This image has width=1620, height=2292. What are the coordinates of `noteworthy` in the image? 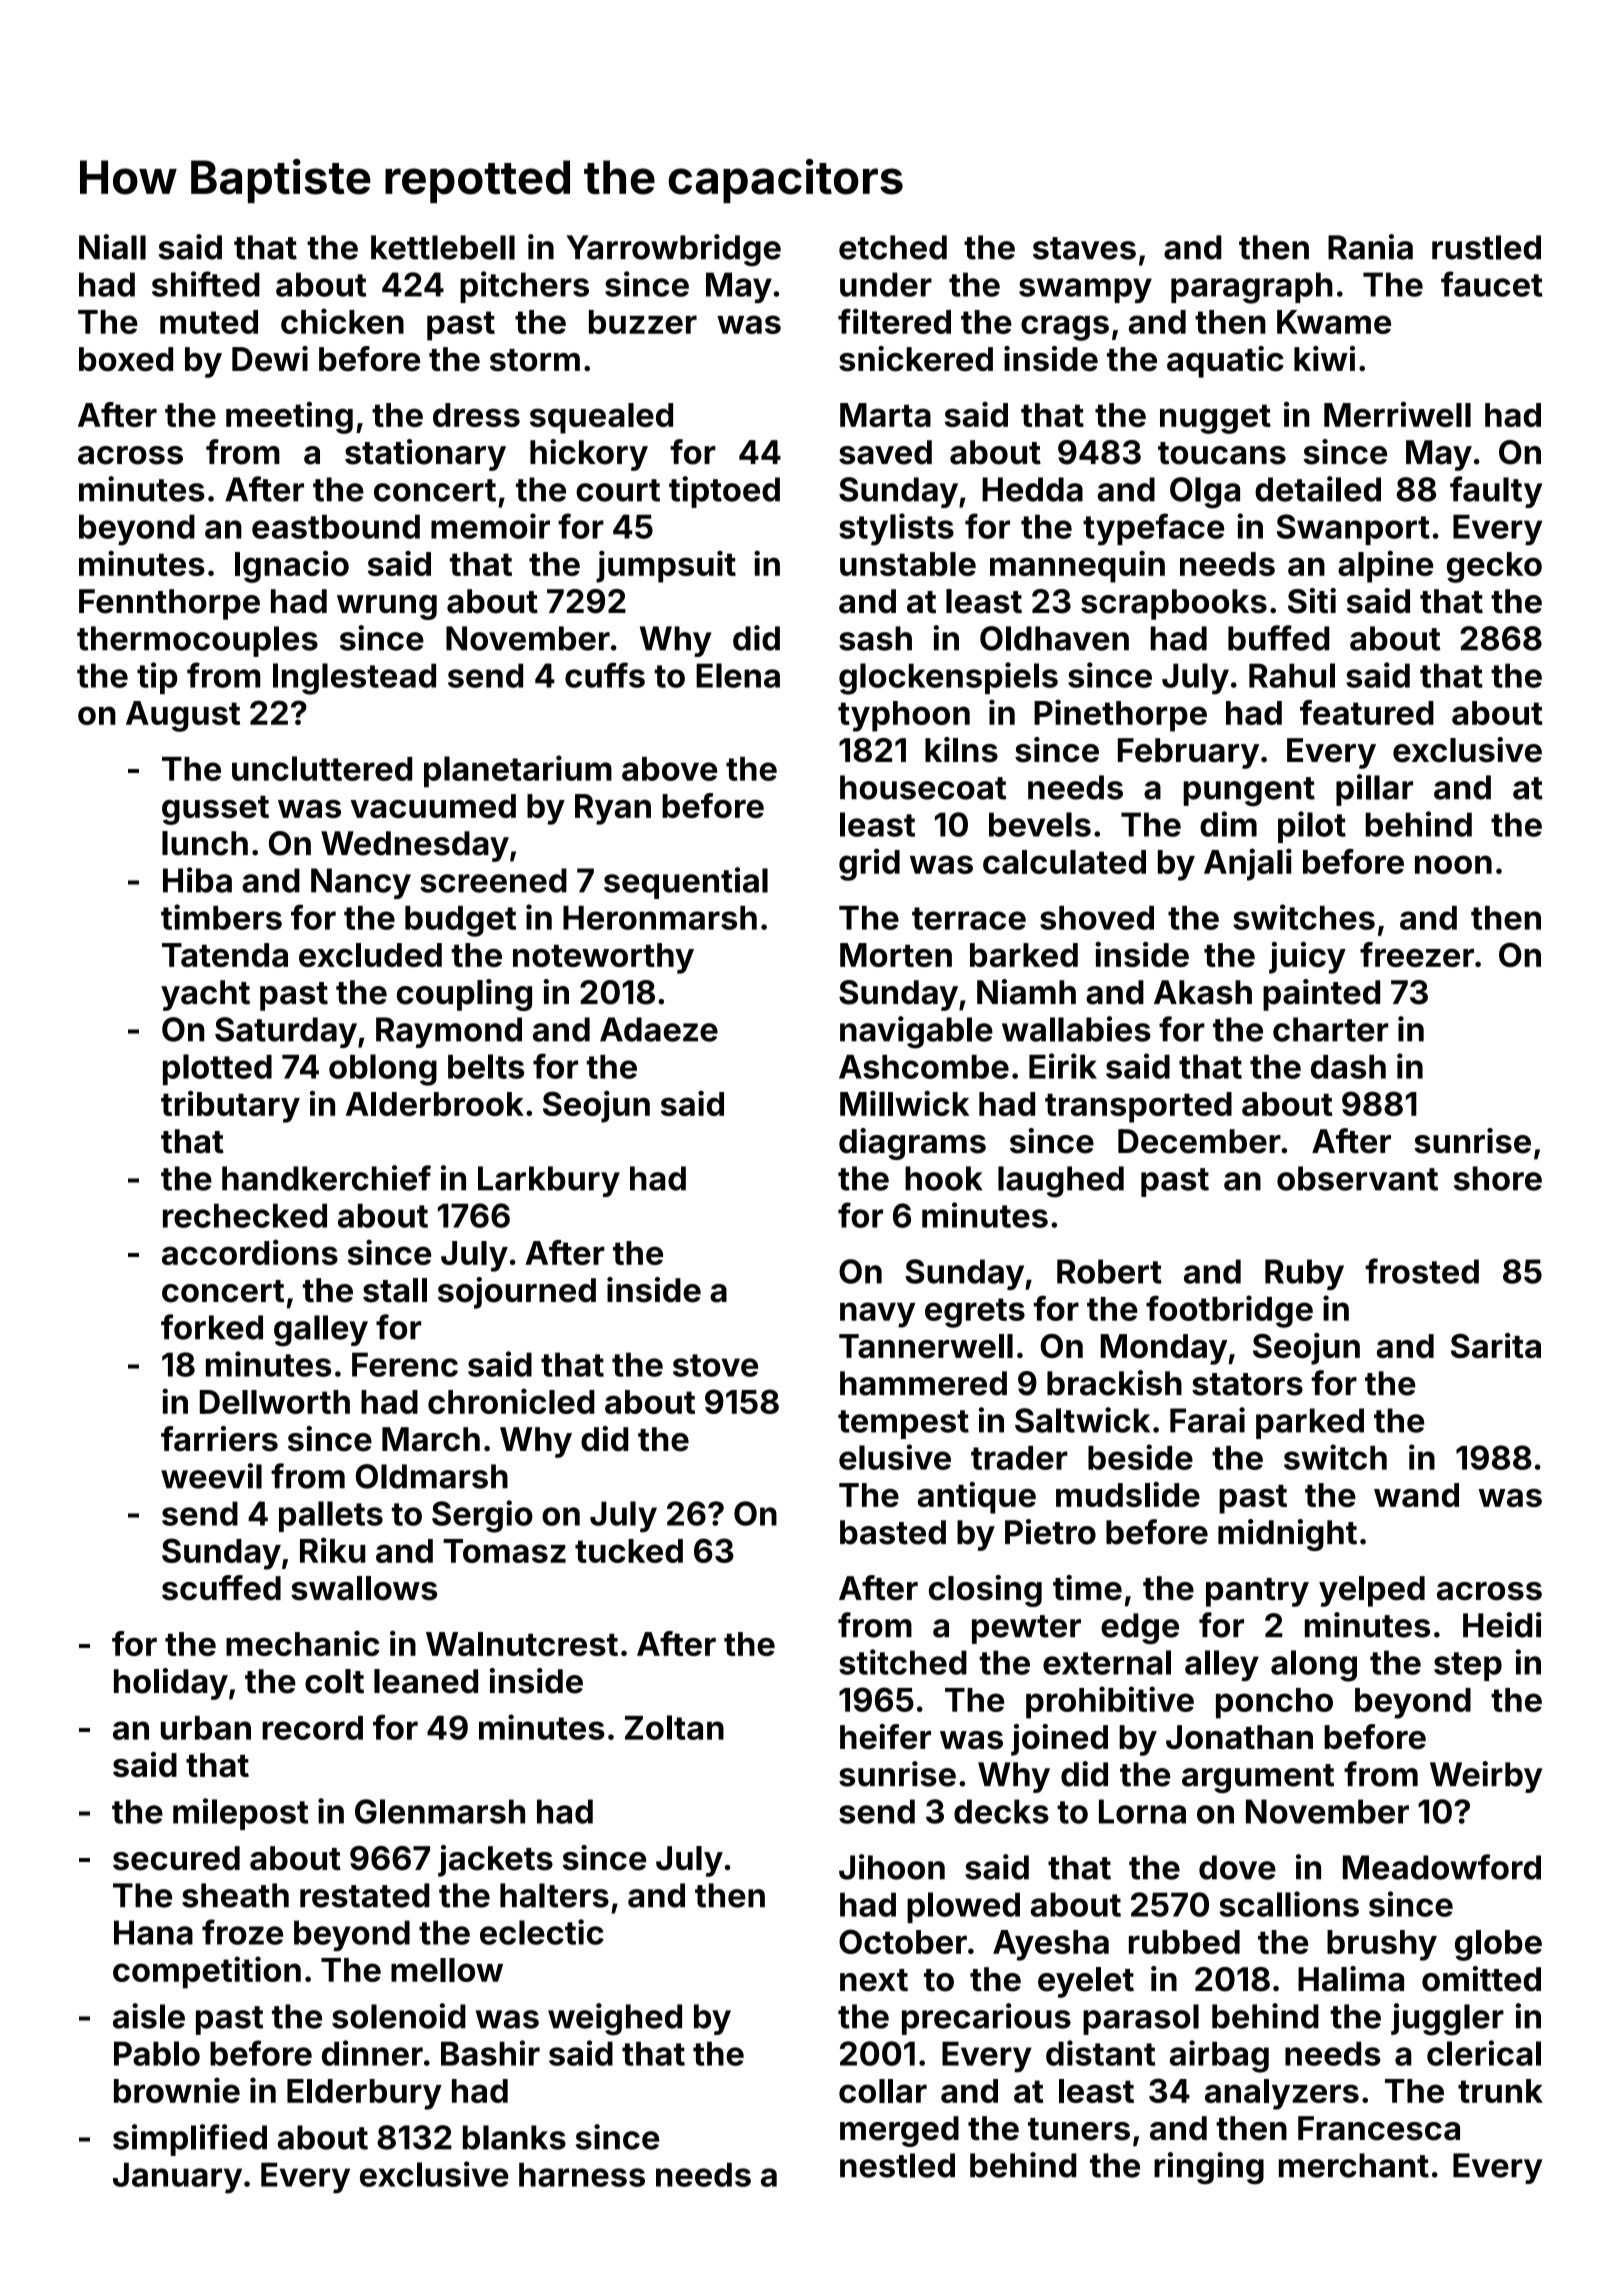 It's located at (603, 958).
